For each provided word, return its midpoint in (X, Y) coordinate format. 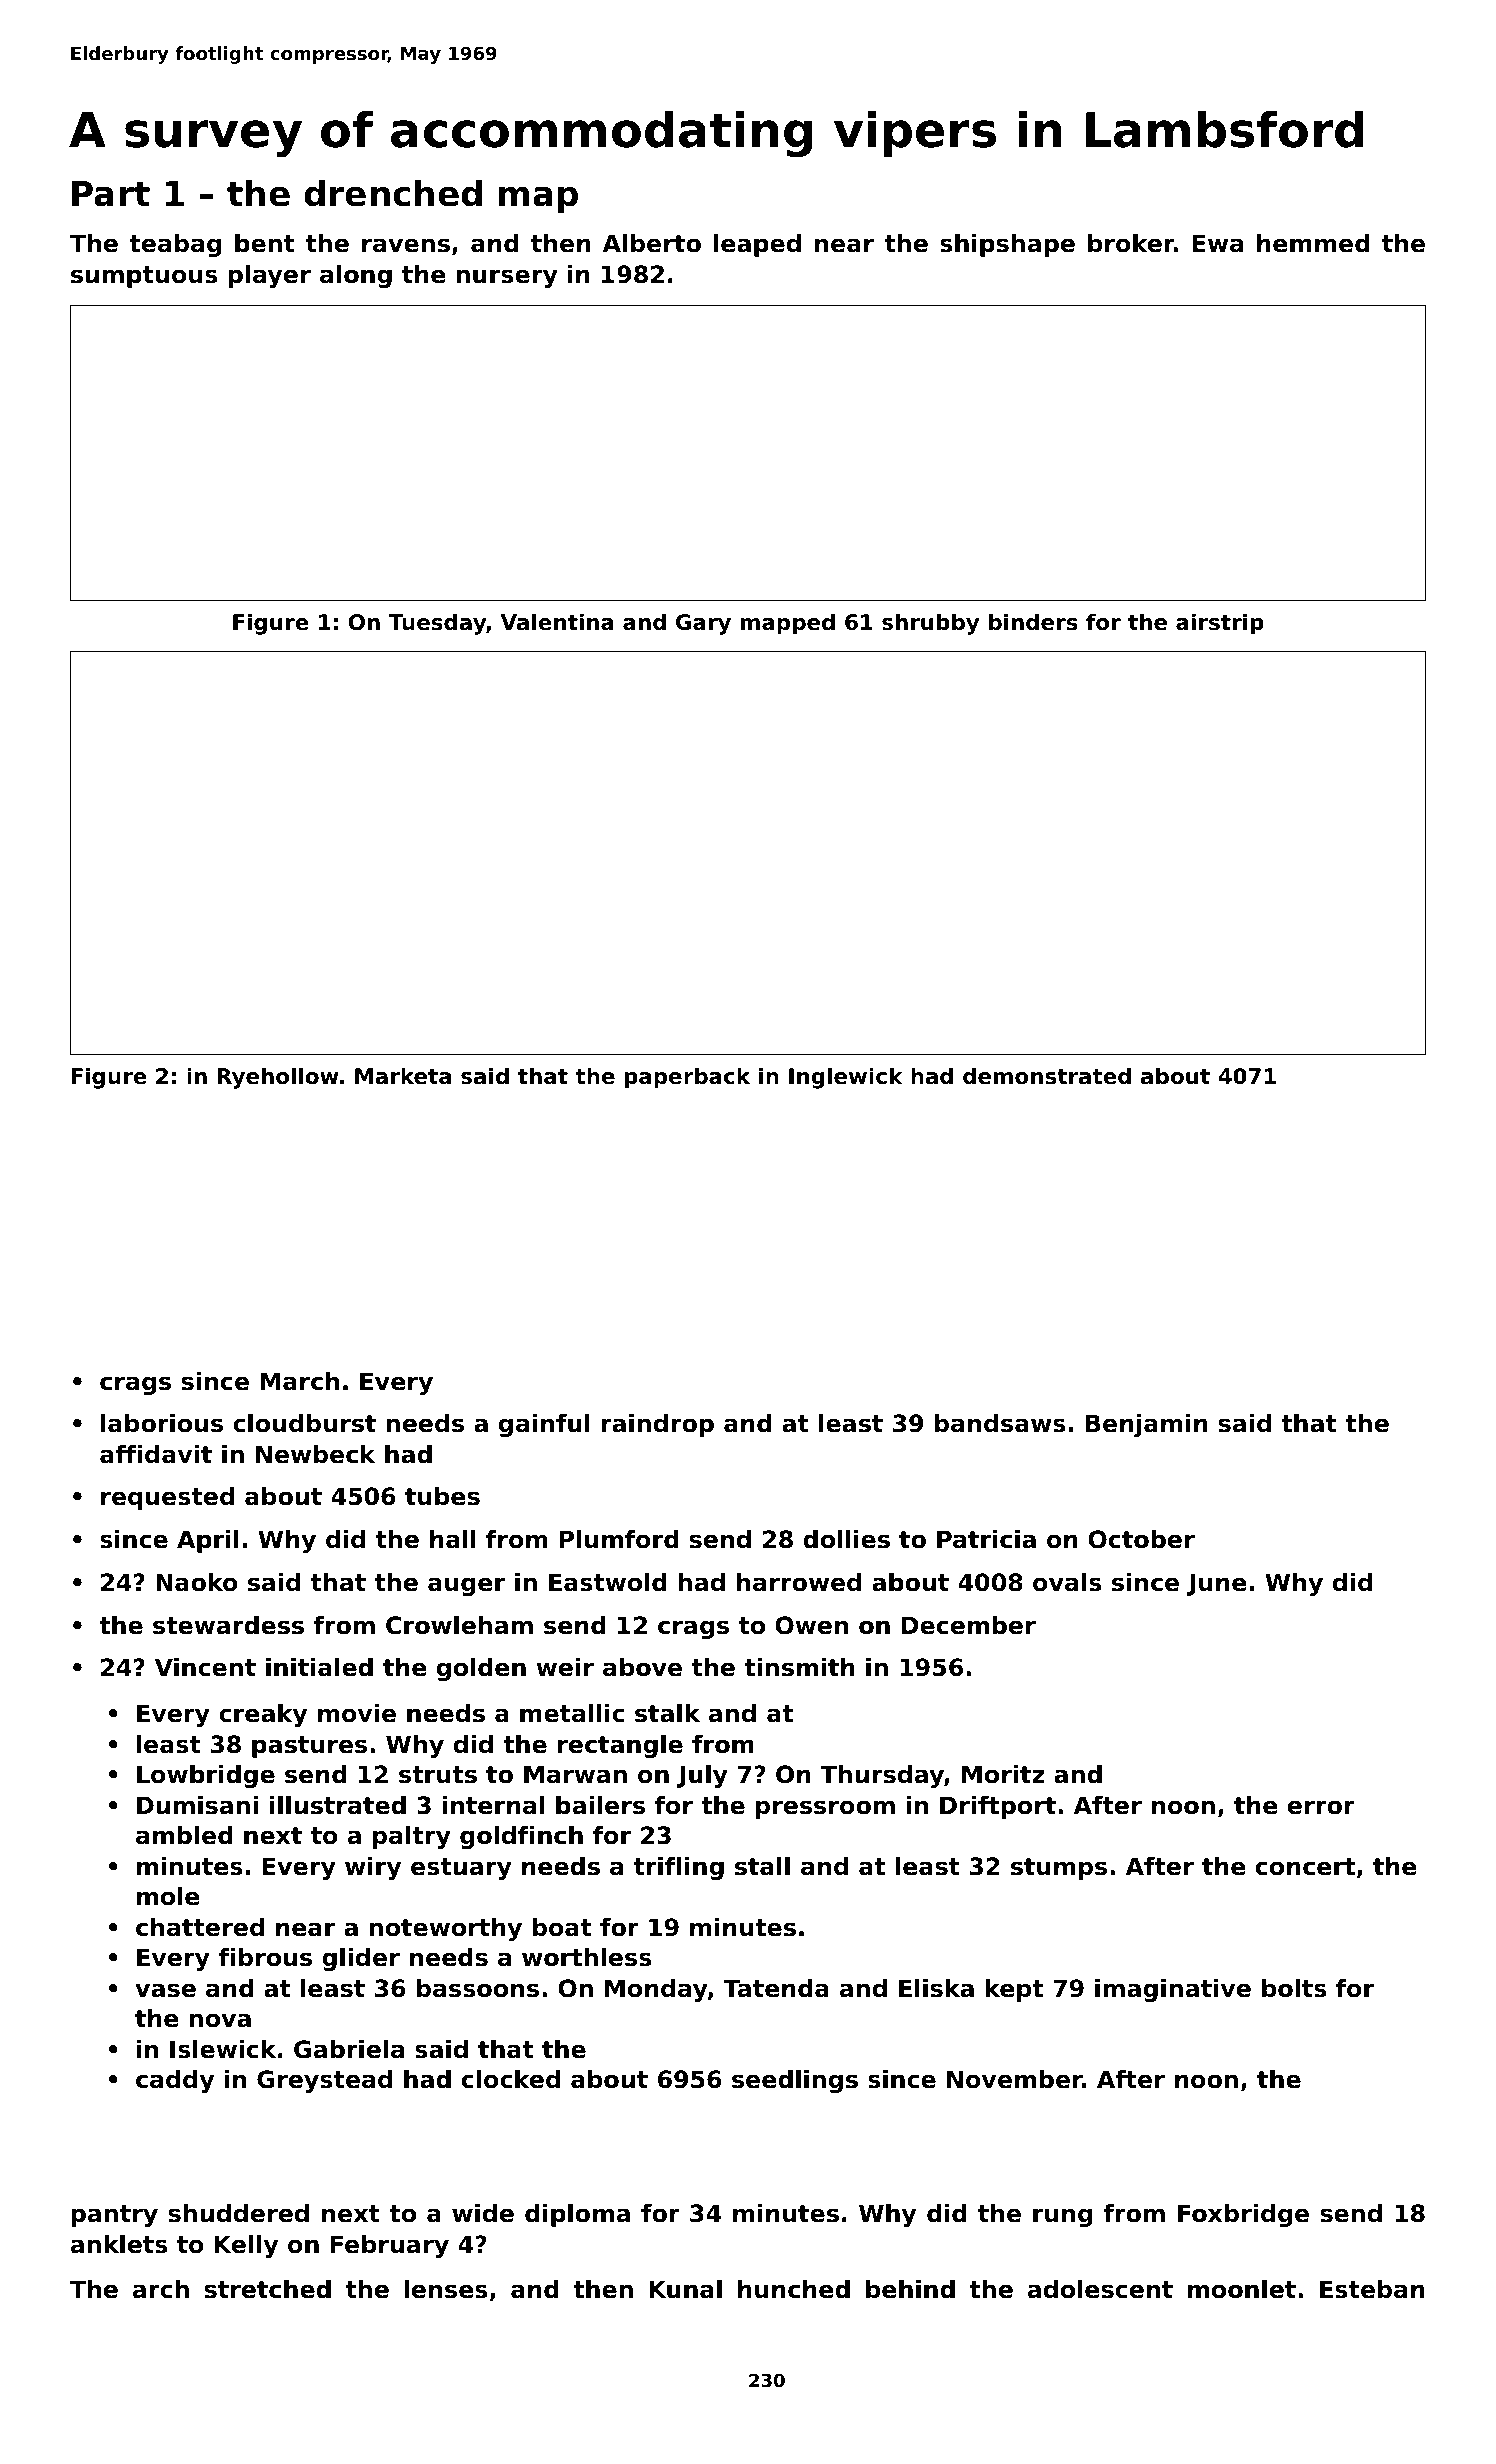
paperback (687, 1078)
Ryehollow (278, 1078)
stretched (268, 2289)
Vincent (205, 1667)
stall (762, 1866)
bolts (1294, 1988)
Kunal (685, 2289)
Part (111, 194)
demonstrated (1047, 1076)
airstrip (1220, 624)
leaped (757, 245)
